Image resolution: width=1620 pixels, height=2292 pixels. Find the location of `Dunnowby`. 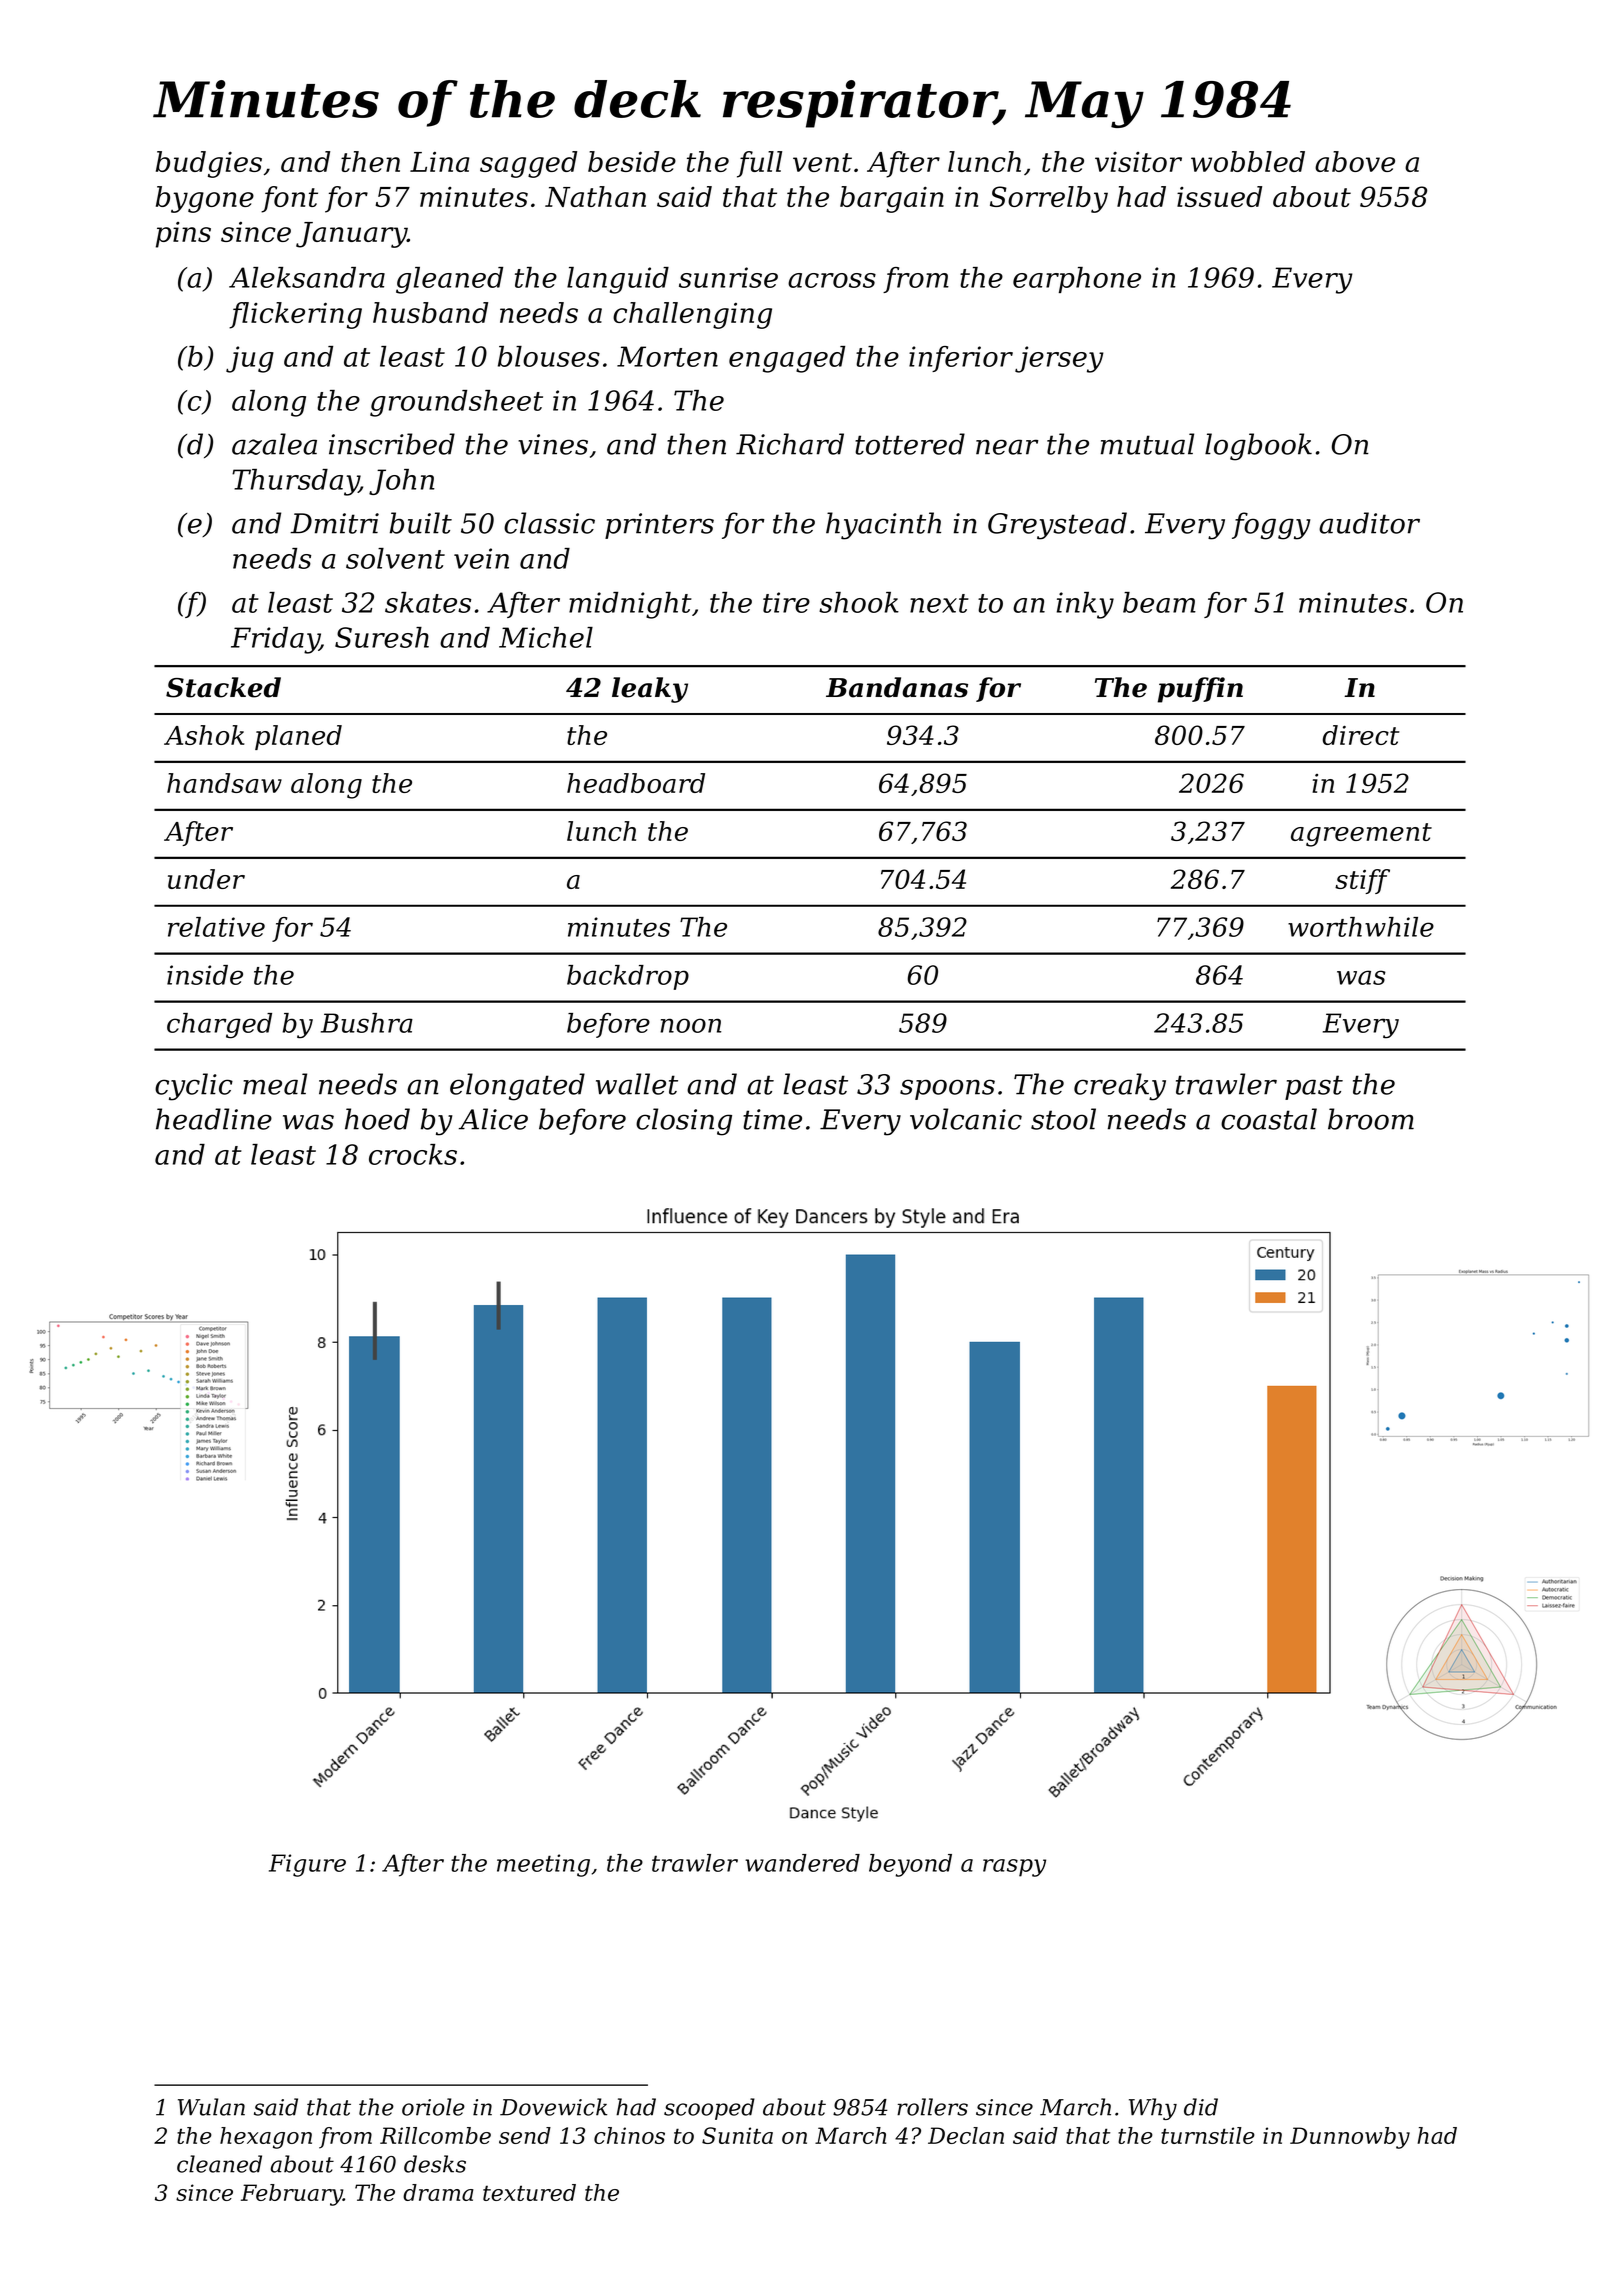

Dunnowby is located at coordinates (1350, 2138).
